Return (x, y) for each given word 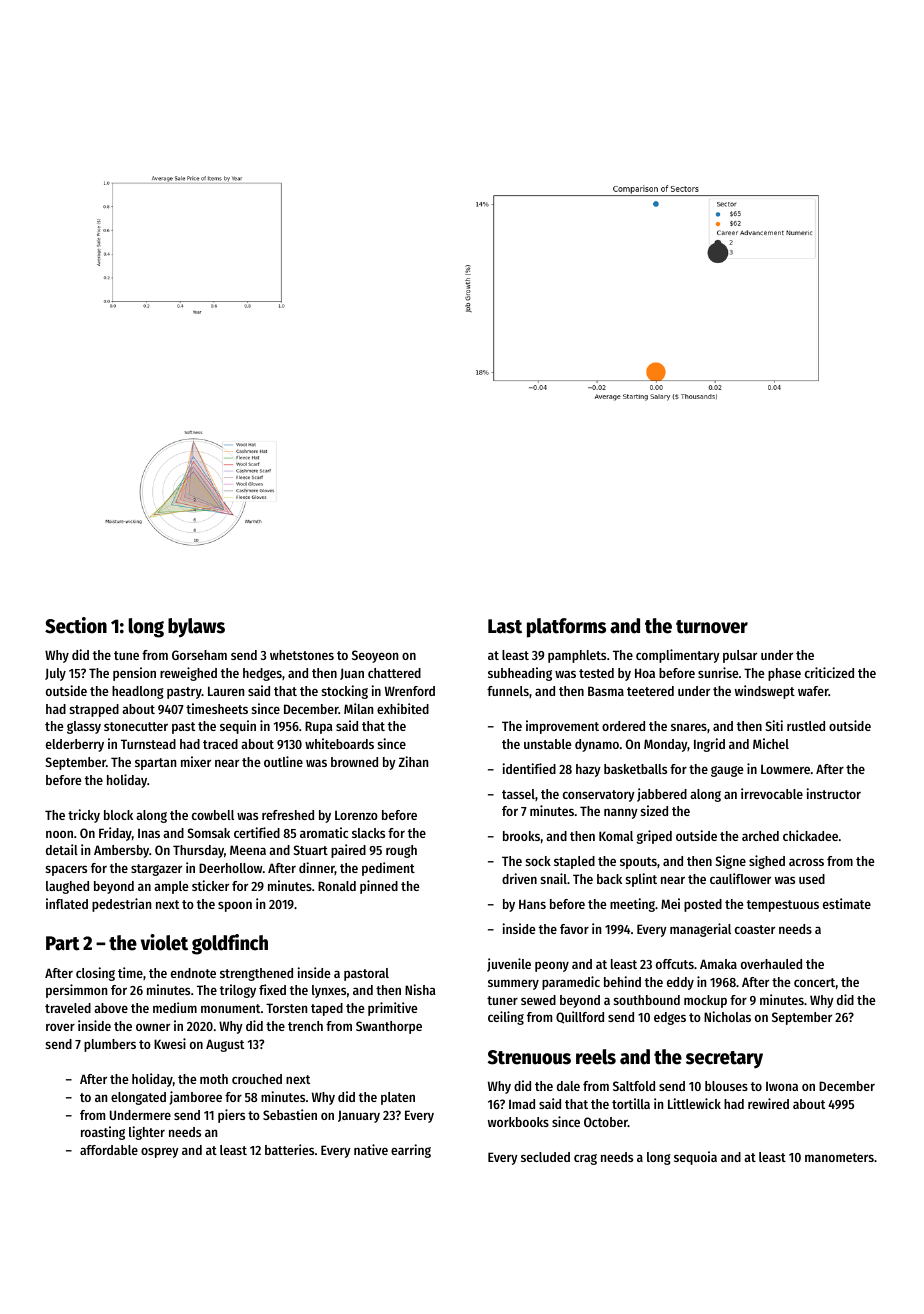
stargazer (156, 870)
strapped (94, 710)
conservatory (599, 796)
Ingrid (709, 745)
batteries (289, 1149)
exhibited (403, 708)
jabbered (662, 795)
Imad (522, 1104)
